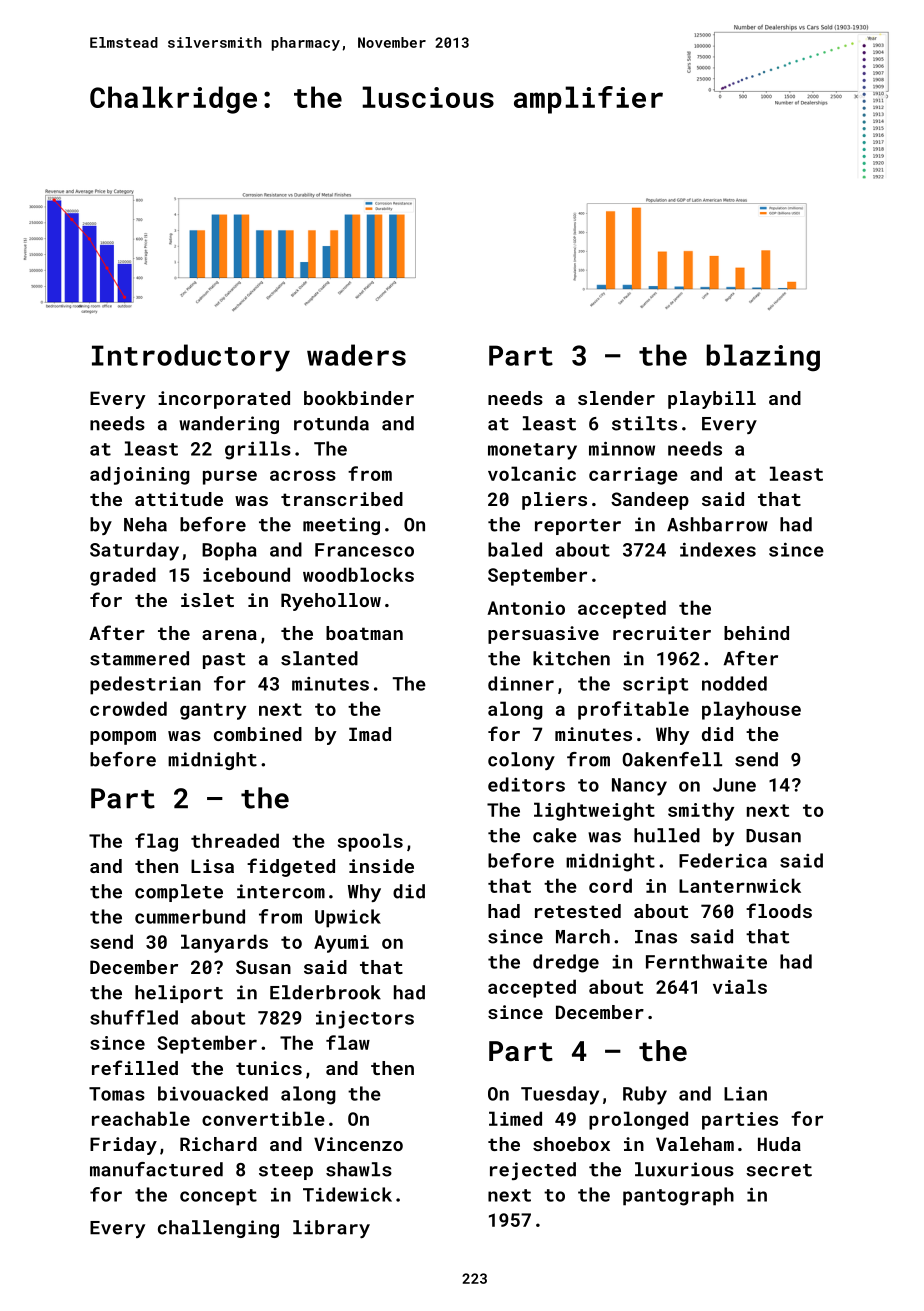 The image size is (924, 1311). What do you see at coordinates (773, 836) in the document?
I see `Dusan` at bounding box center [773, 836].
